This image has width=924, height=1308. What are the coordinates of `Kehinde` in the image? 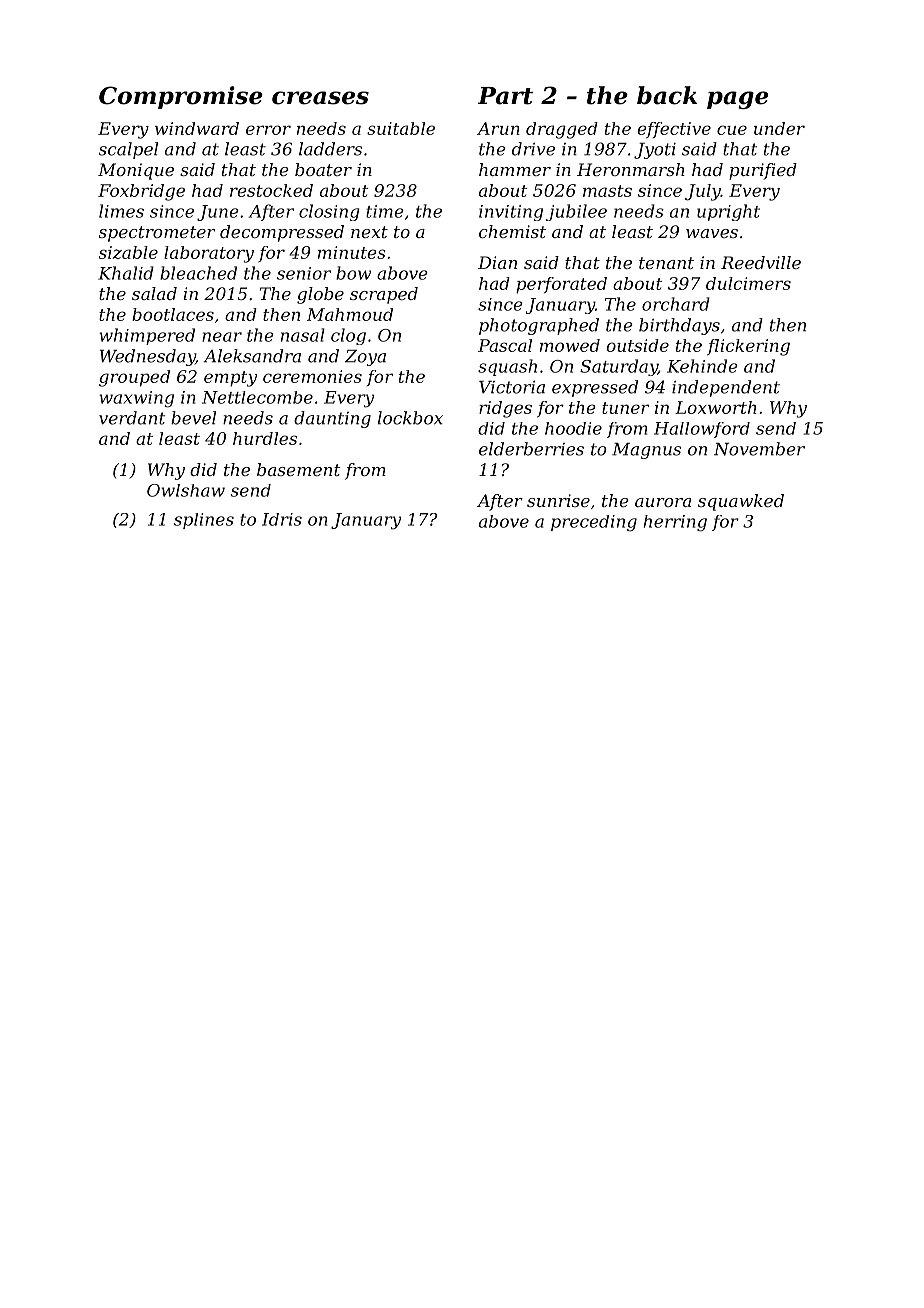 It's located at (702, 366).
